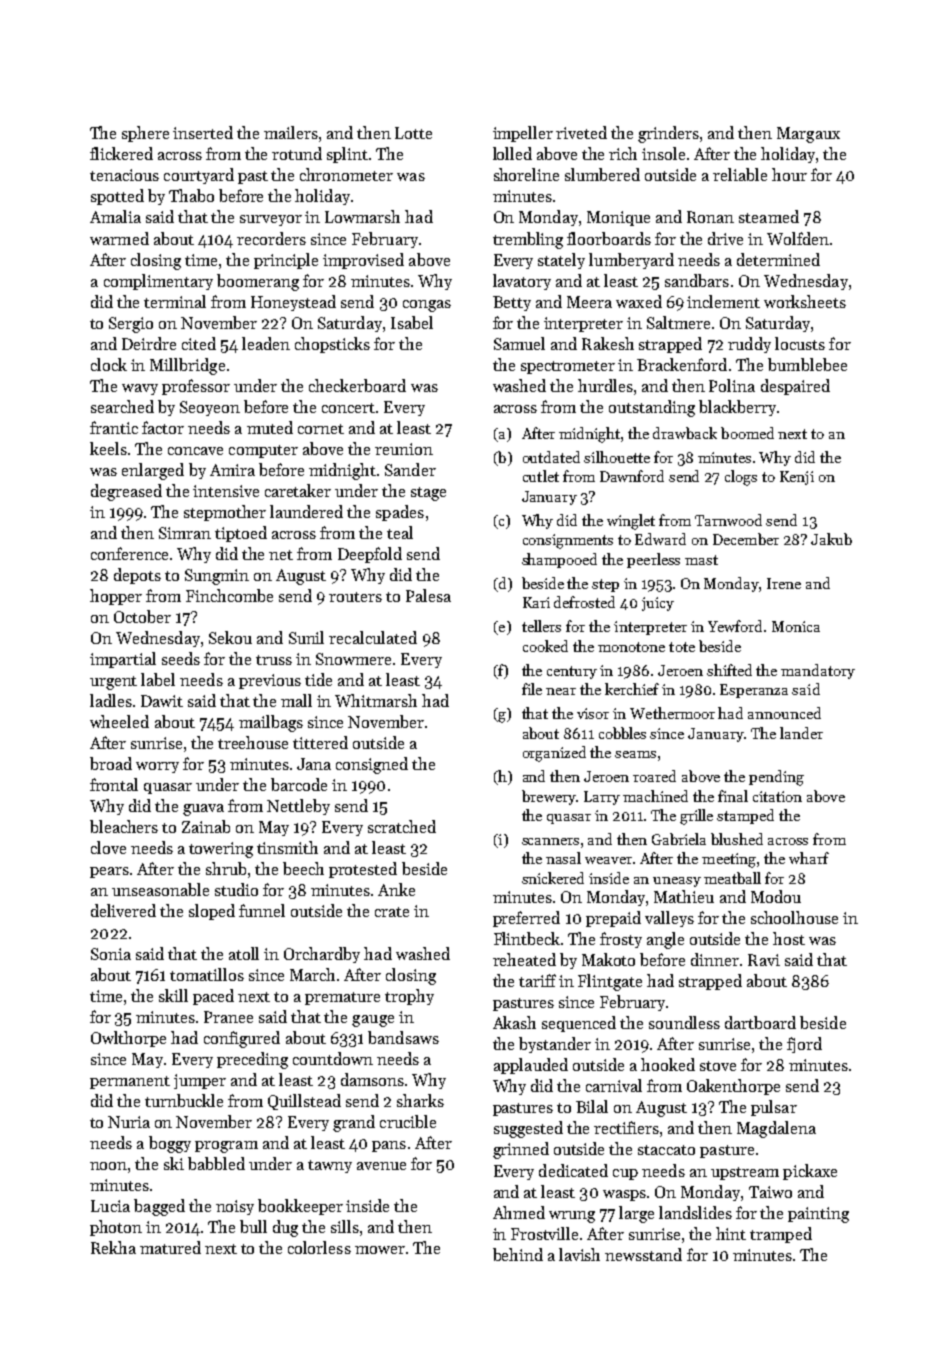  Describe the element at coordinates (111, 954) in the image. I see `Sonia` at that location.
